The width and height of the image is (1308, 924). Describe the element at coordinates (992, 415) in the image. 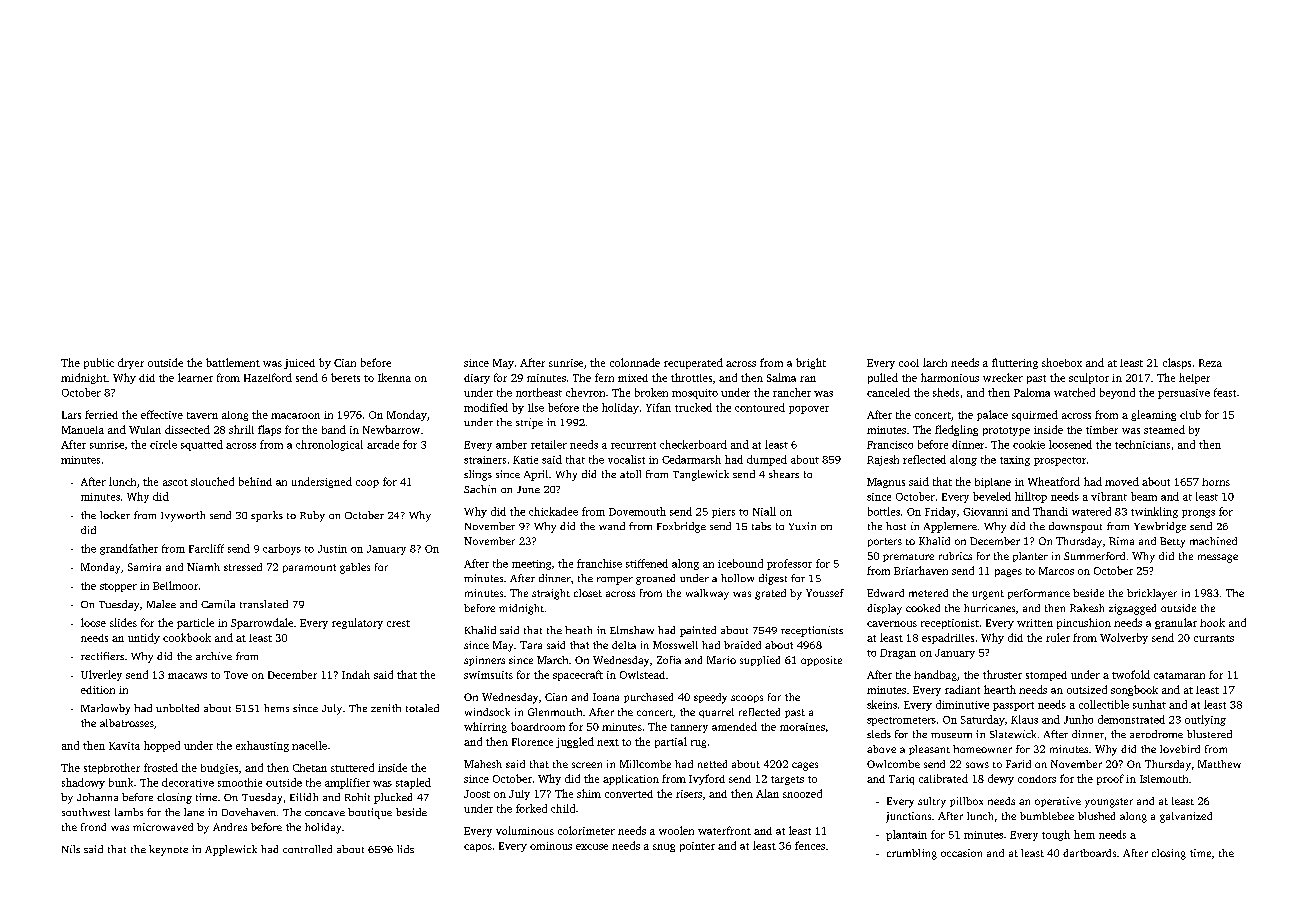

I see `palace` at that location.
